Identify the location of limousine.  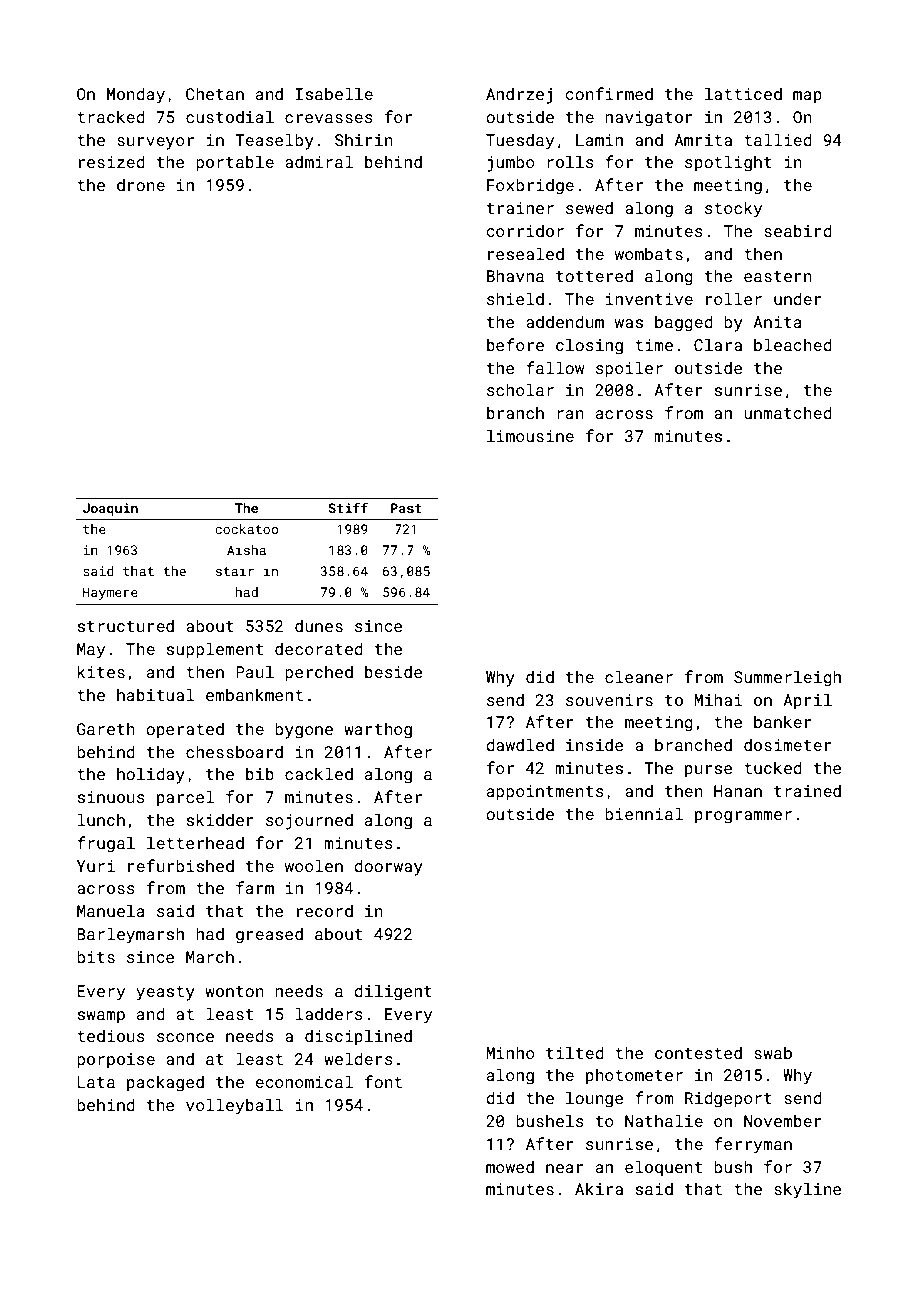
(530, 435).
